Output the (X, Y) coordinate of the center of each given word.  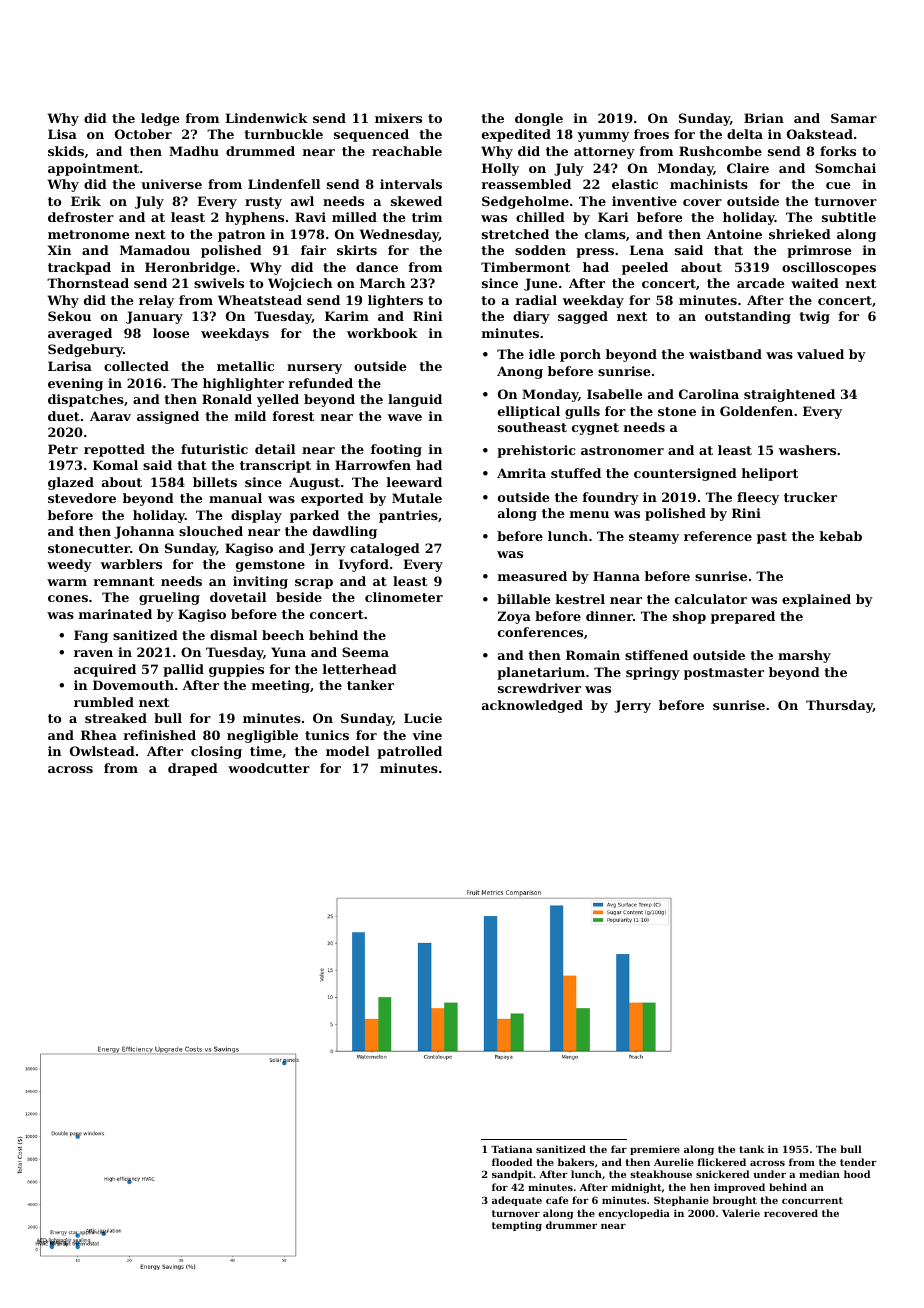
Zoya (514, 617)
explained (816, 600)
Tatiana (511, 1149)
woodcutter (269, 768)
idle (542, 354)
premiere (655, 1150)
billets (215, 482)
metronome (88, 234)
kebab (841, 536)
